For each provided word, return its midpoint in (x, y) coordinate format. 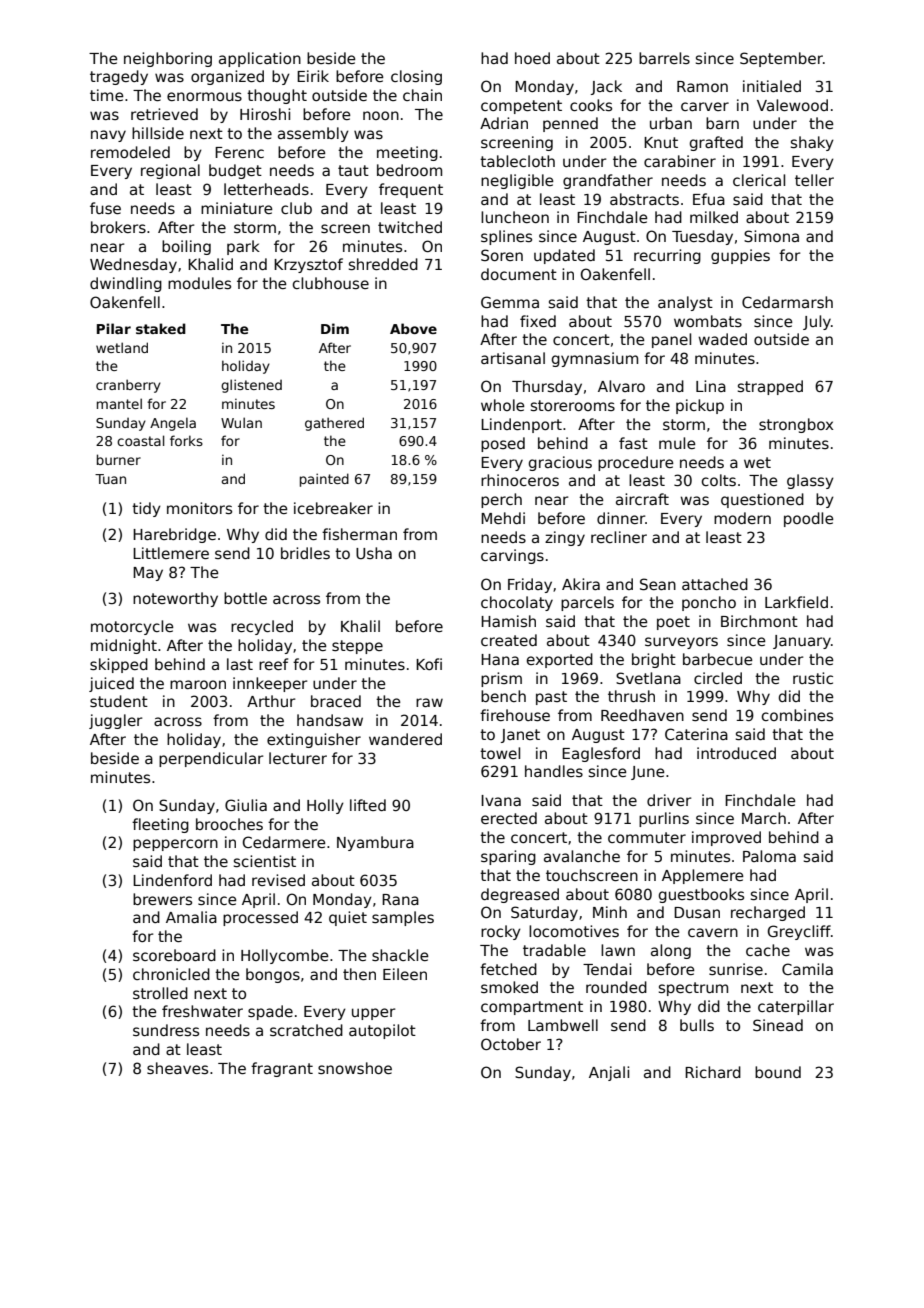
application (260, 59)
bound (778, 1072)
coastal (141, 440)
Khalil (360, 626)
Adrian (504, 123)
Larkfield (796, 602)
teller (814, 180)
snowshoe (355, 1068)
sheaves (177, 1068)
